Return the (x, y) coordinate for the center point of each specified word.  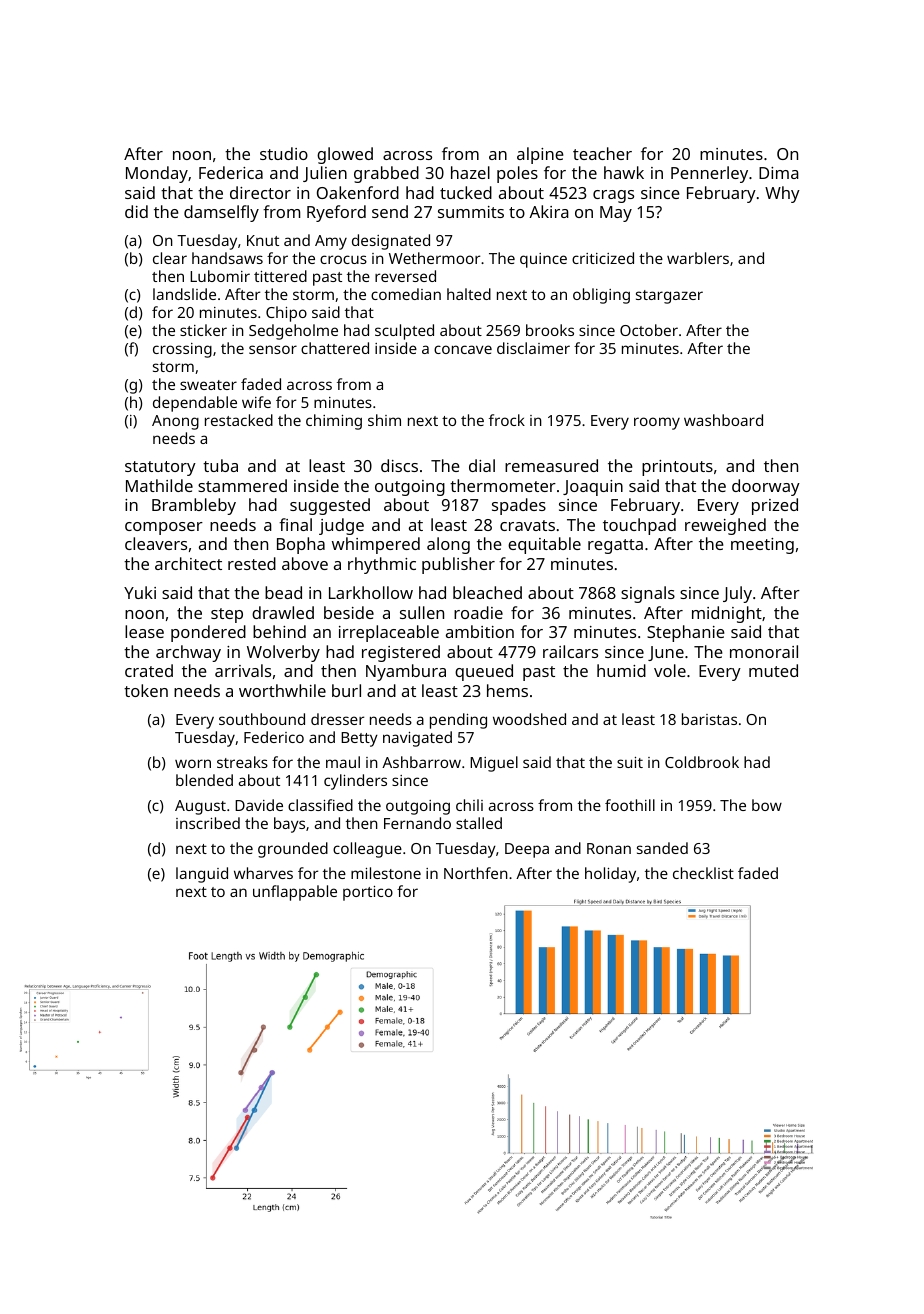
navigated (417, 739)
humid (621, 670)
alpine (540, 155)
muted (773, 670)
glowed (345, 155)
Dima (779, 173)
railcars (570, 651)
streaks (242, 762)
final (295, 524)
